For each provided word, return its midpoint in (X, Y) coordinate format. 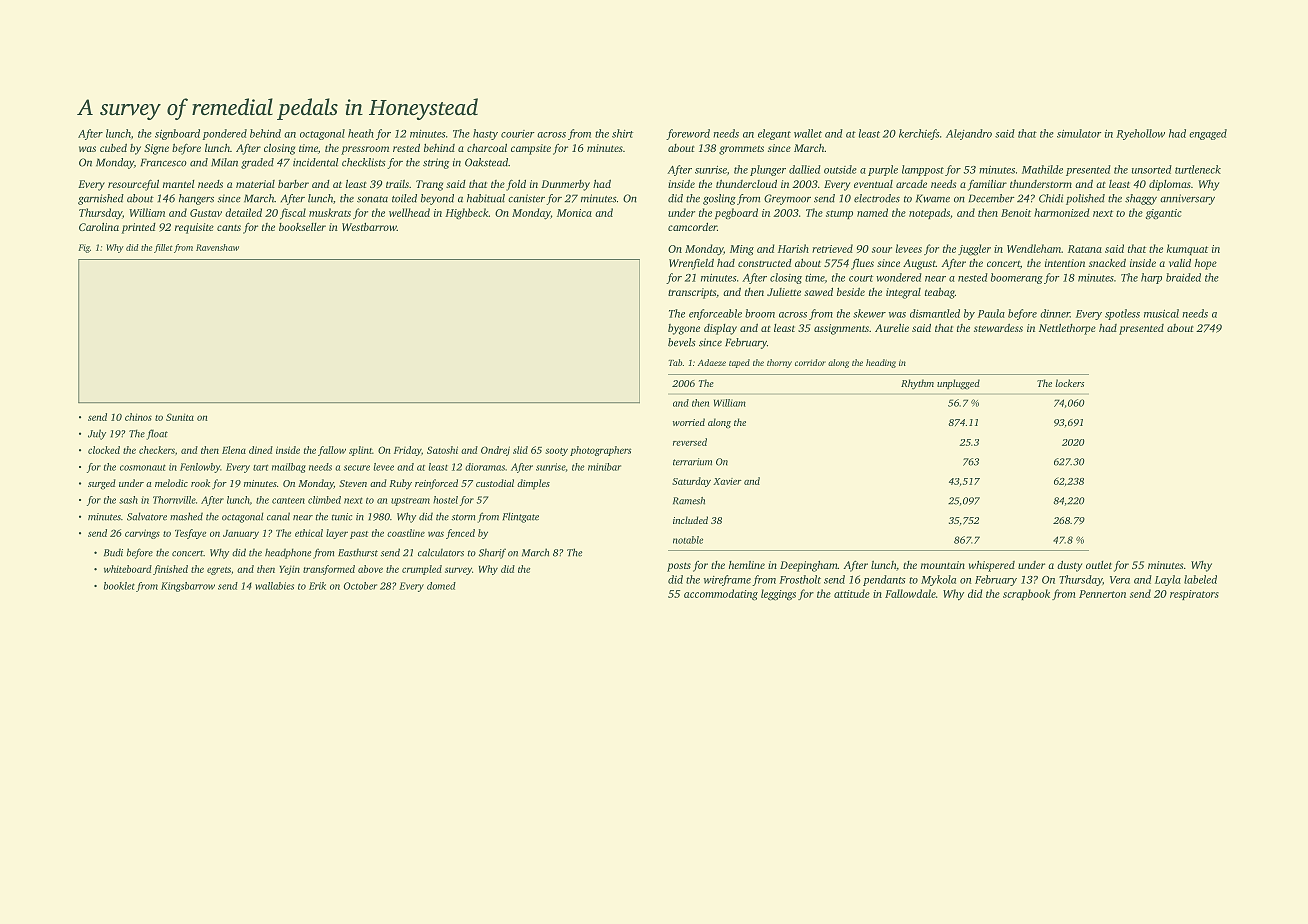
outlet (1099, 565)
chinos (138, 417)
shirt (622, 133)
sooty (556, 452)
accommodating (721, 595)
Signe (156, 149)
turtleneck (1198, 169)
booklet (119, 586)
